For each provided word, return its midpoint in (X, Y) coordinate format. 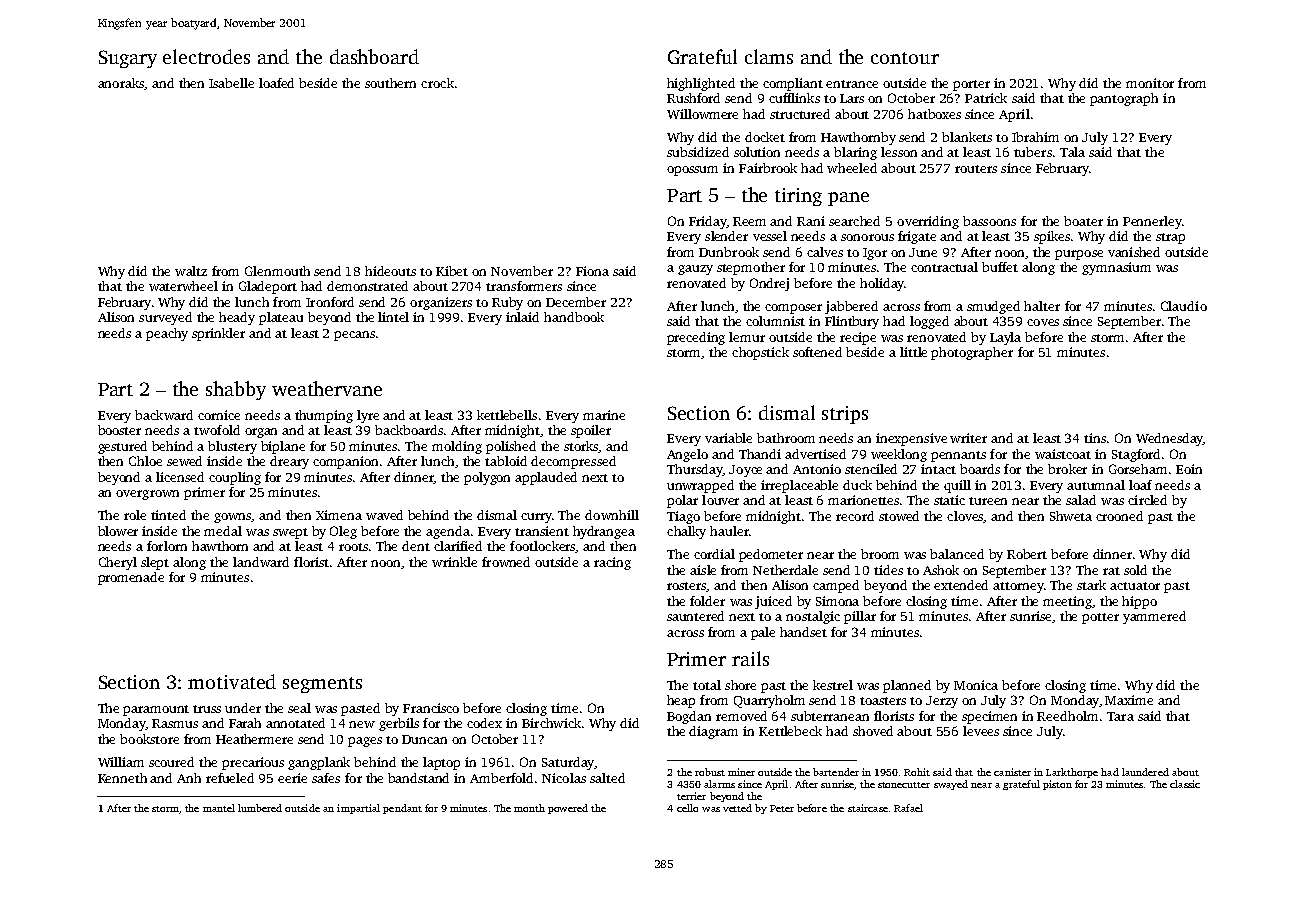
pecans (354, 336)
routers (976, 169)
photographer (972, 353)
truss (207, 709)
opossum (692, 171)
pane (848, 199)
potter (1100, 618)
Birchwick (551, 723)
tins (1095, 438)
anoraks (121, 84)
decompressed (573, 462)
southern (390, 83)
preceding (696, 338)
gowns (233, 518)
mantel (219, 808)
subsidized (698, 152)
